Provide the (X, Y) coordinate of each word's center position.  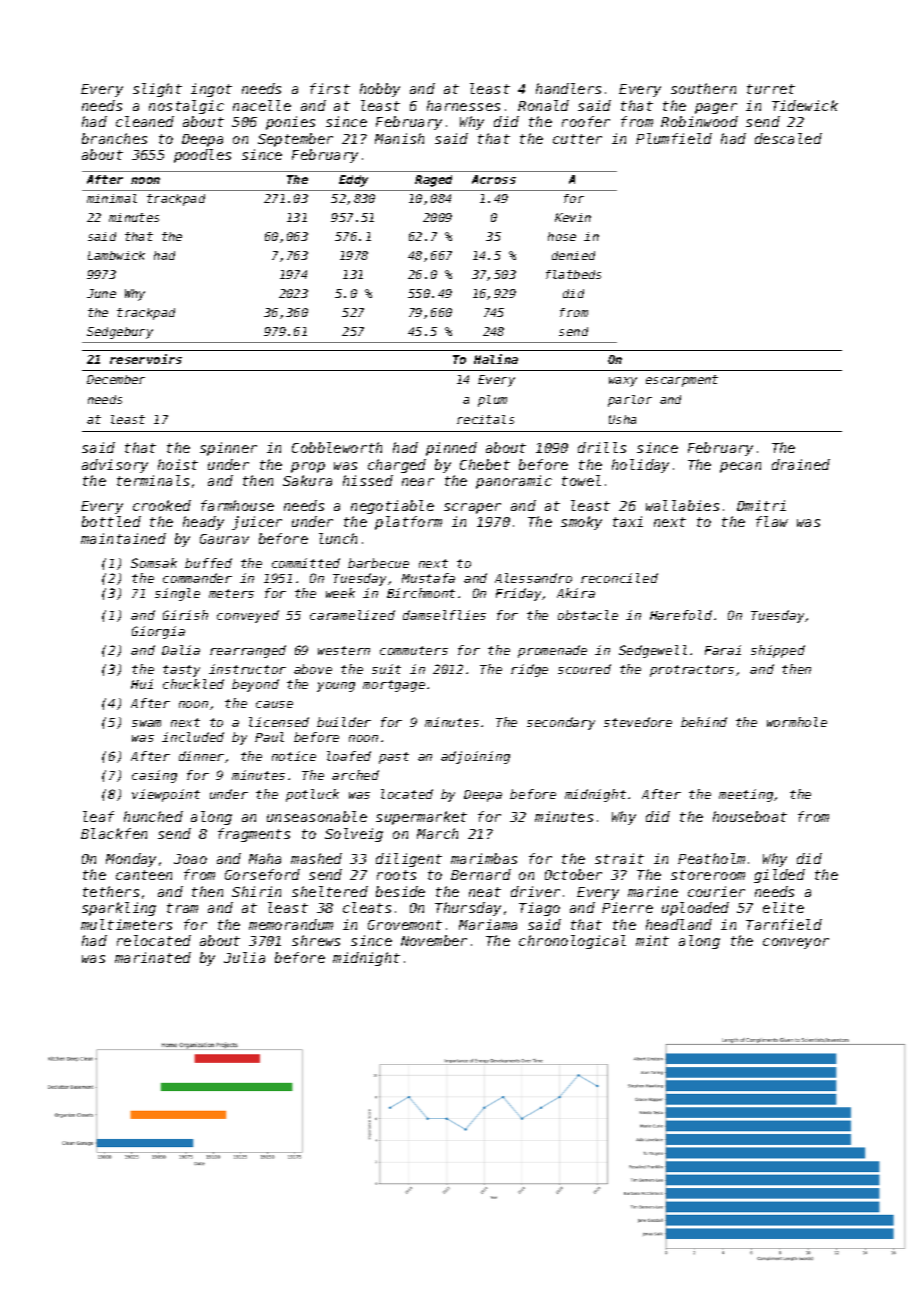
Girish (185, 615)
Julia (244, 957)
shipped (778, 651)
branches (114, 138)
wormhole (797, 722)
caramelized (352, 615)
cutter (577, 139)
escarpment (682, 381)
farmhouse (237, 505)
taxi (628, 521)
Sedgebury (120, 333)
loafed (349, 756)
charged (397, 466)
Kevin (573, 217)
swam (146, 723)
